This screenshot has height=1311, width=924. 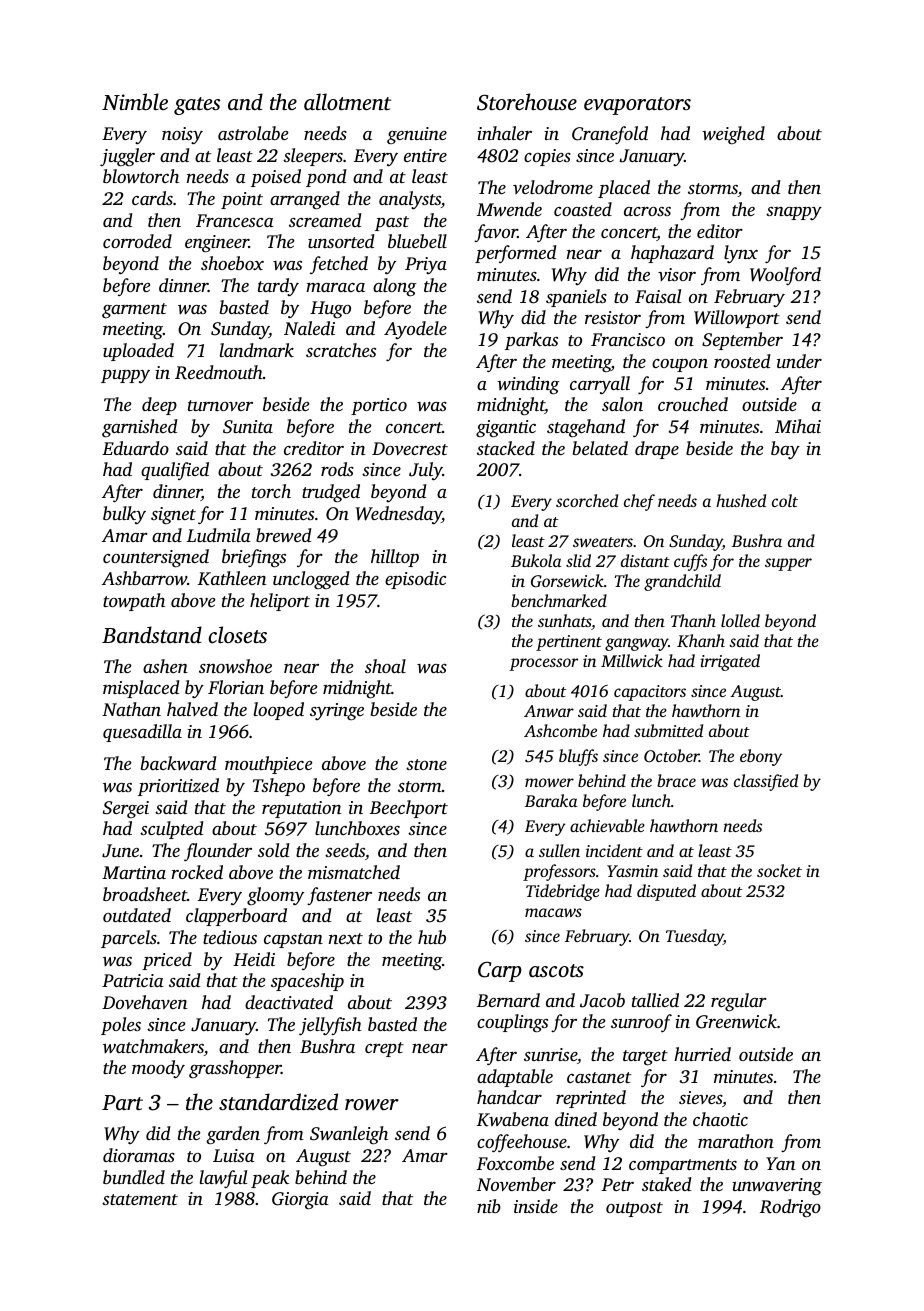 I want to click on countersigned, so click(x=156, y=558).
